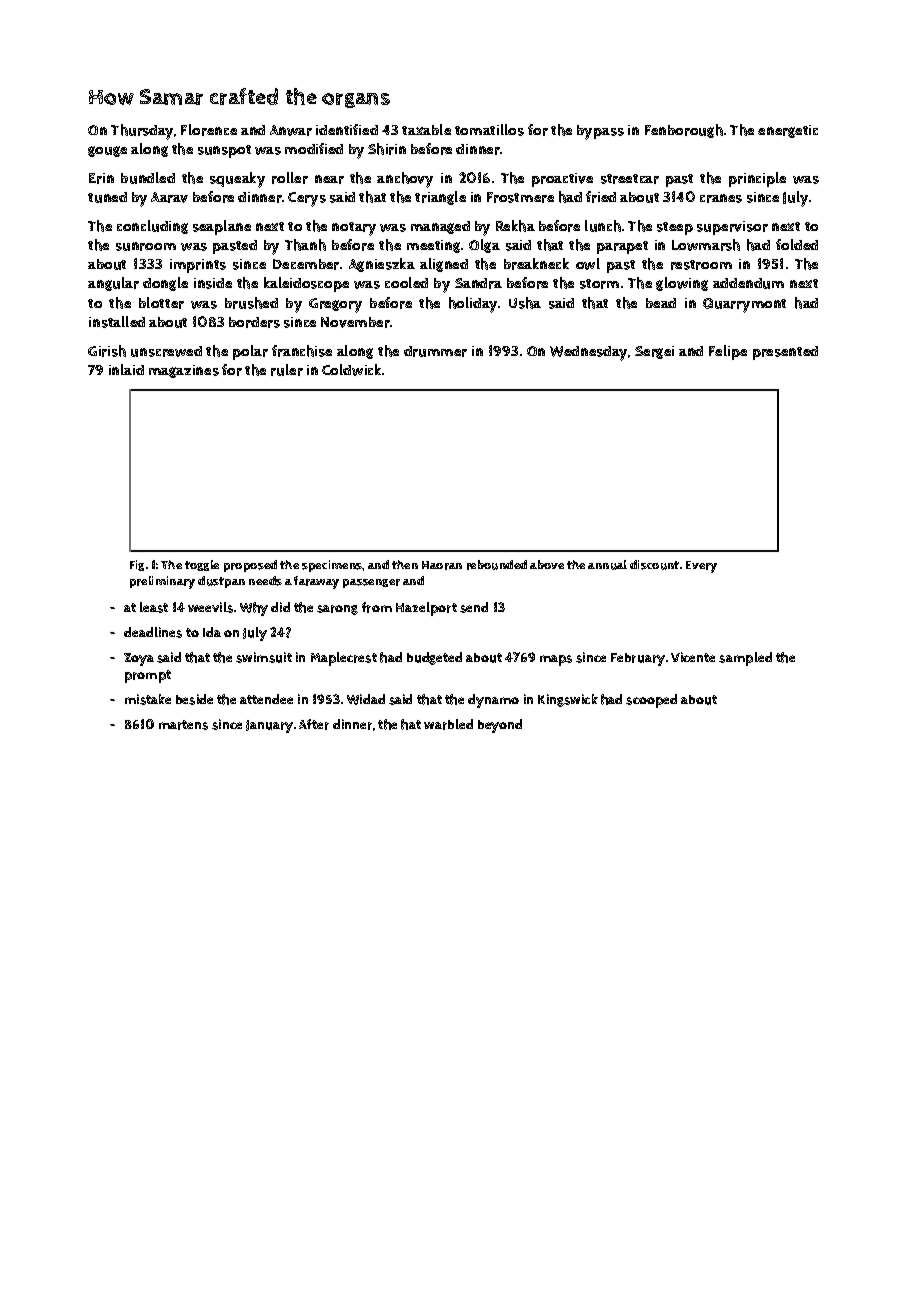 This page has height=1316, width=908. What do you see at coordinates (426, 129) in the page?
I see `taxable` at bounding box center [426, 129].
